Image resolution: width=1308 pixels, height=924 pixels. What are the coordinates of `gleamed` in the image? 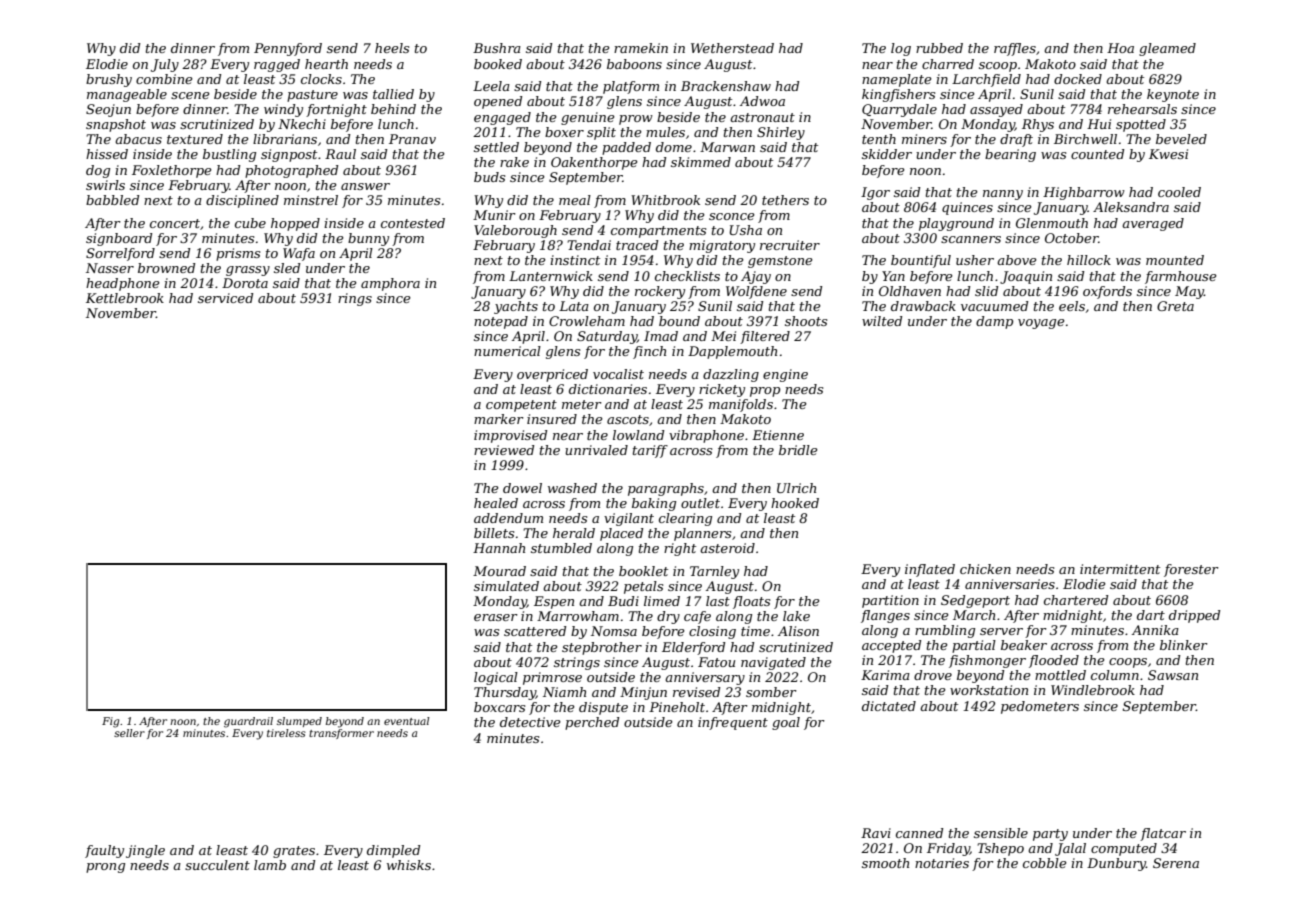 It's located at (1167, 49).
